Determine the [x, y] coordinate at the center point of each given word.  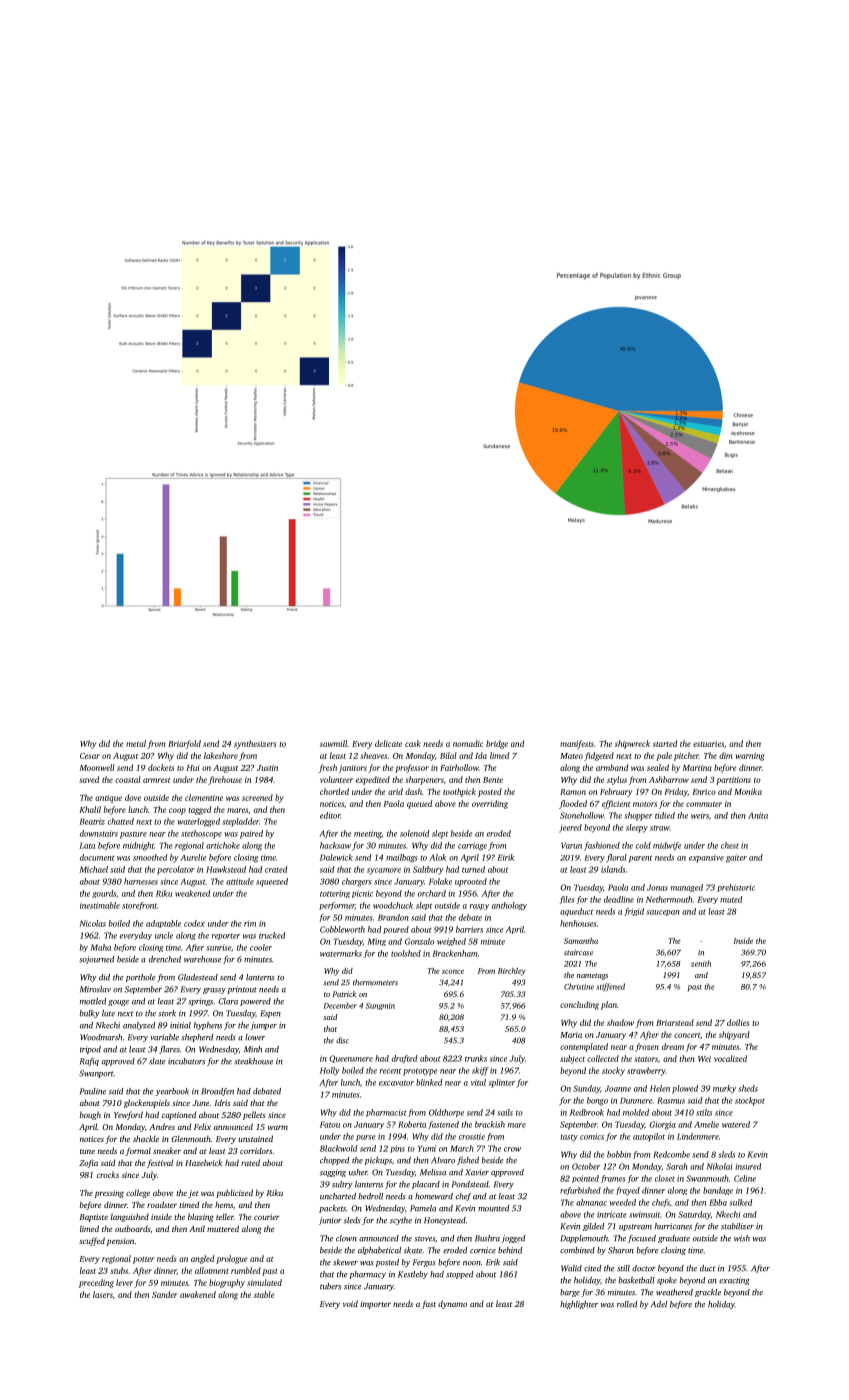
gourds [104, 894]
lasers [103, 1294]
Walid [571, 1268]
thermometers [375, 982]
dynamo [452, 1304]
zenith [701, 963]
